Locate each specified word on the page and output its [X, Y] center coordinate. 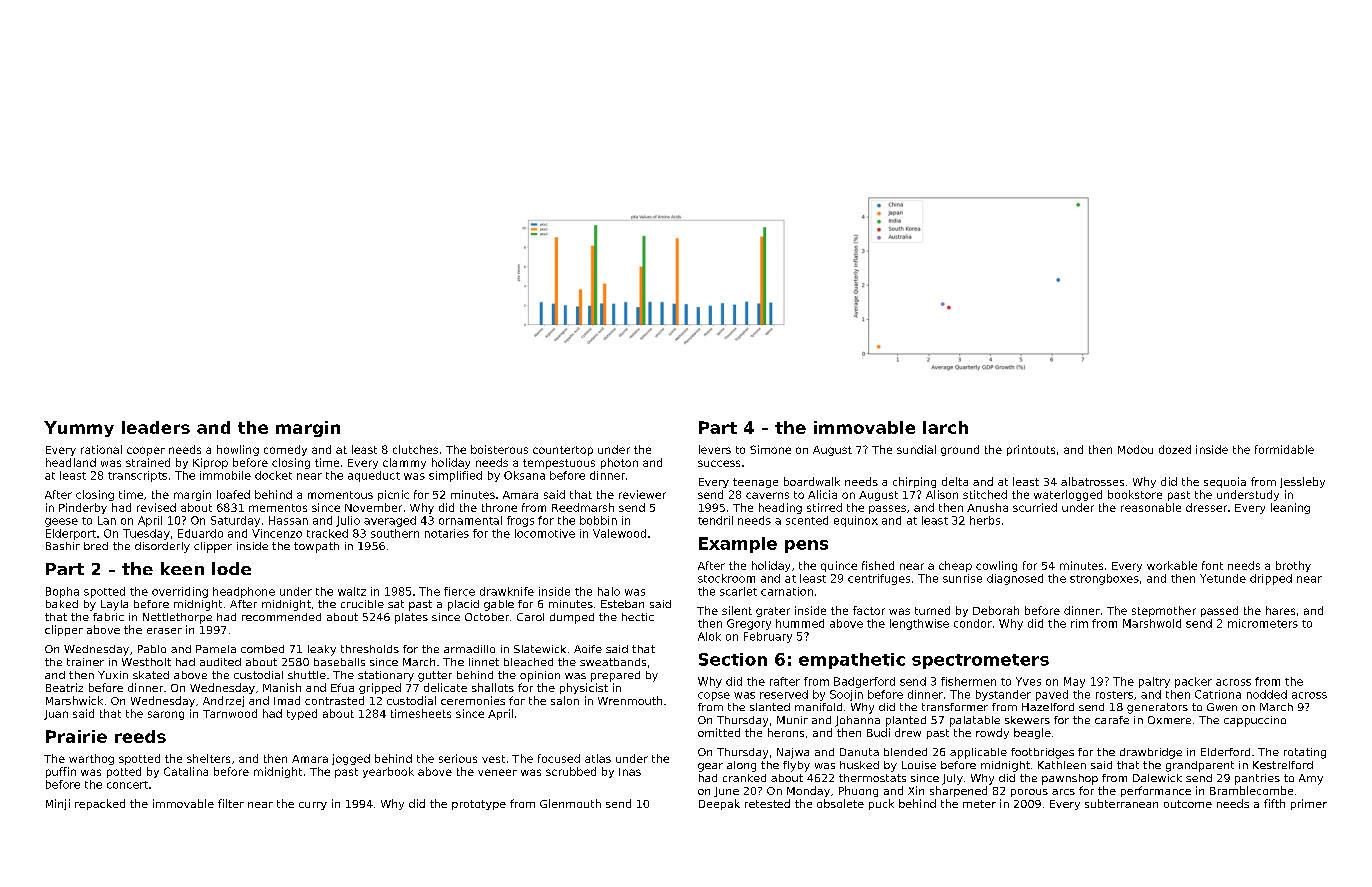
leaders [156, 427]
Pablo [152, 649]
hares [1280, 610]
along [741, 766]
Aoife [588, 649]
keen [182, 568]
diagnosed [1015, 579]
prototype [479, 805]
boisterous [499, 449]
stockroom [726, 578]
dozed [1175, 449]
